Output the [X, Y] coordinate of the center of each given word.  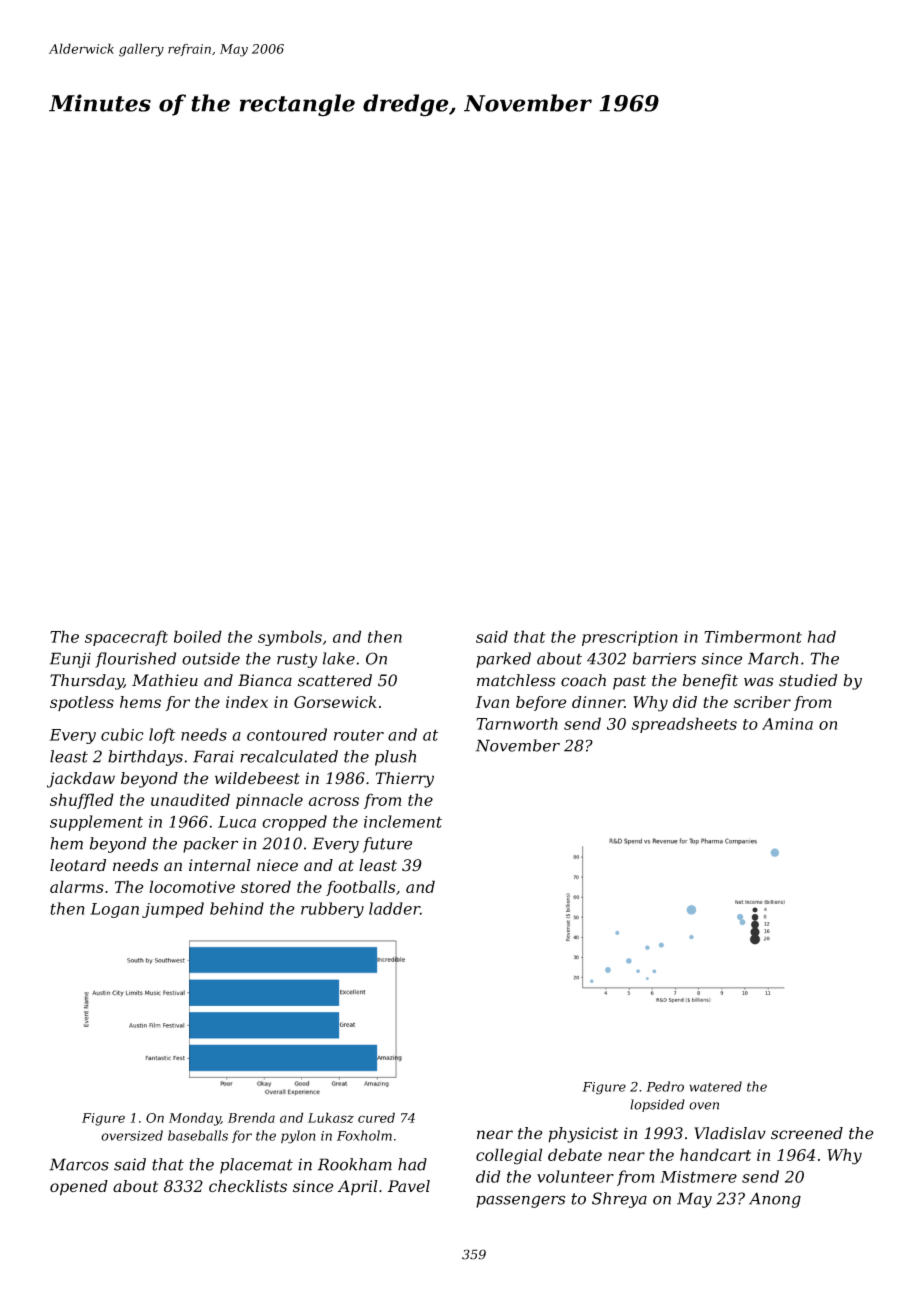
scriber [762, 702]
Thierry [405, 780]
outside [211, 658]
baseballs [198, 1135]
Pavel [409, 1186]
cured [376, 1117]
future [387, 845]
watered [715, 1086]
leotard [78, 865]
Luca [237, 822]
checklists [248, 1186]
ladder [394, 908]
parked [503, 660]
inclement [403, 821]
